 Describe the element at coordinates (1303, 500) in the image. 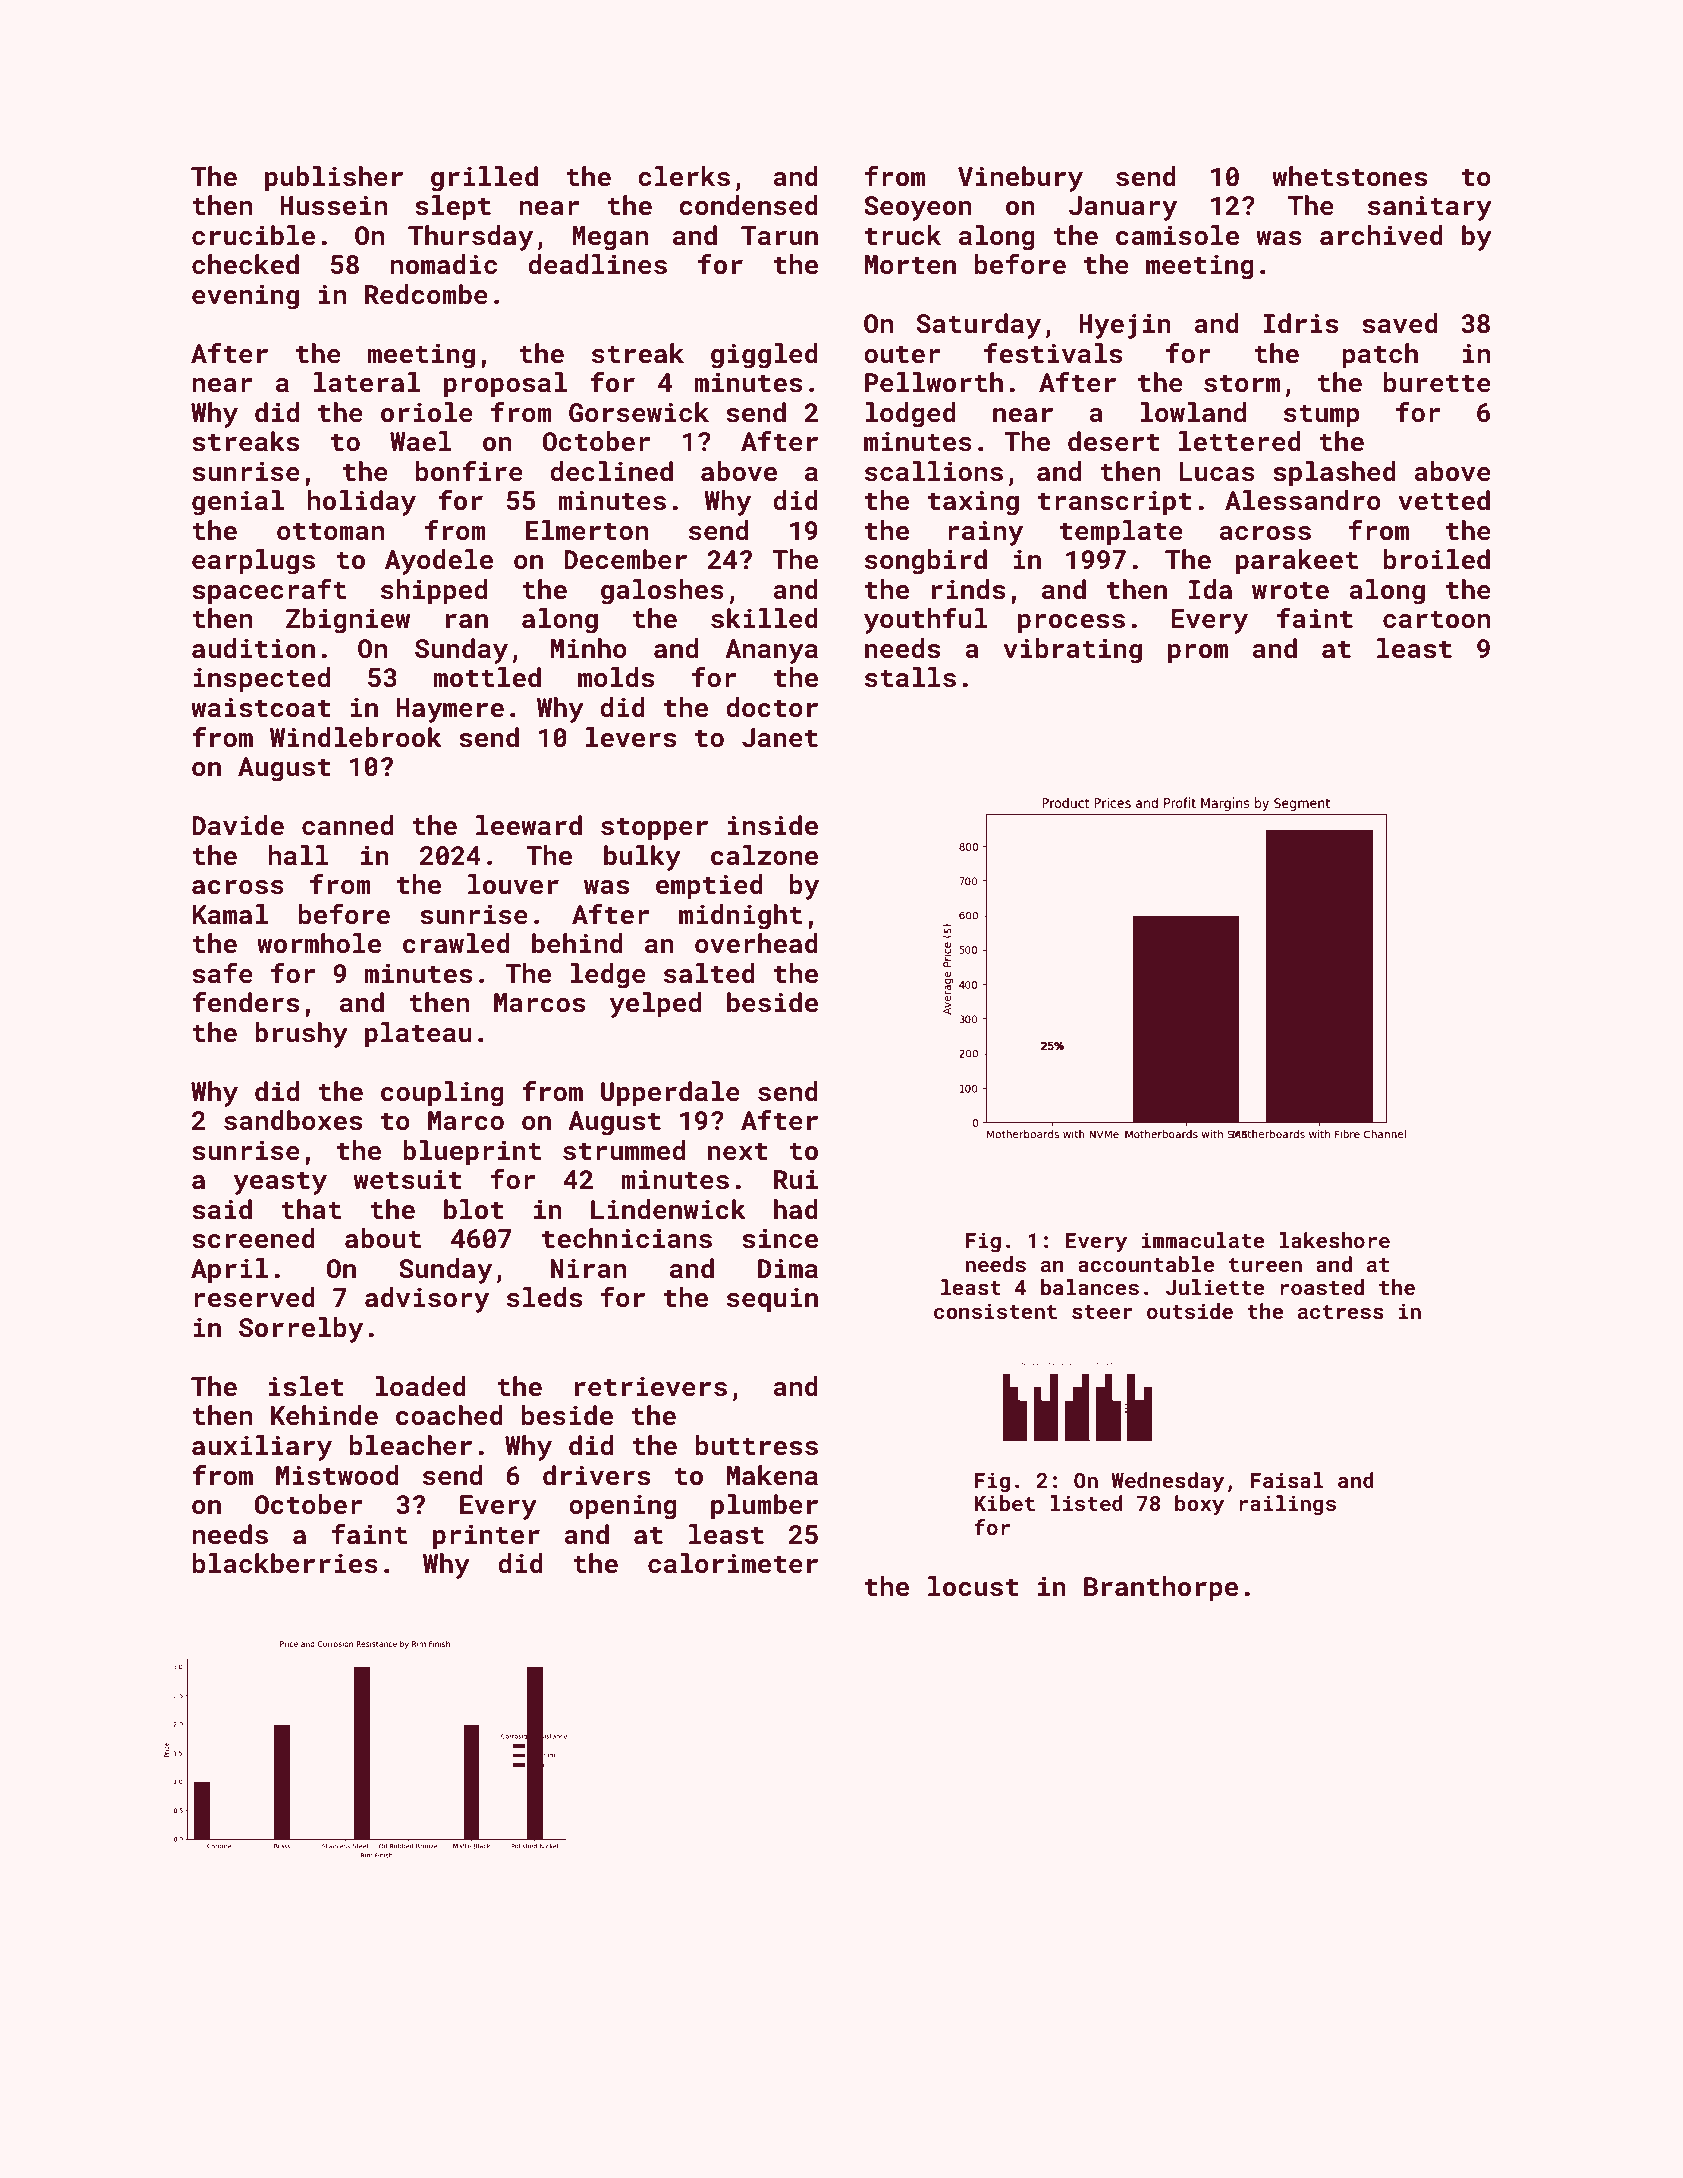

I see `Alessandro` at that location.
